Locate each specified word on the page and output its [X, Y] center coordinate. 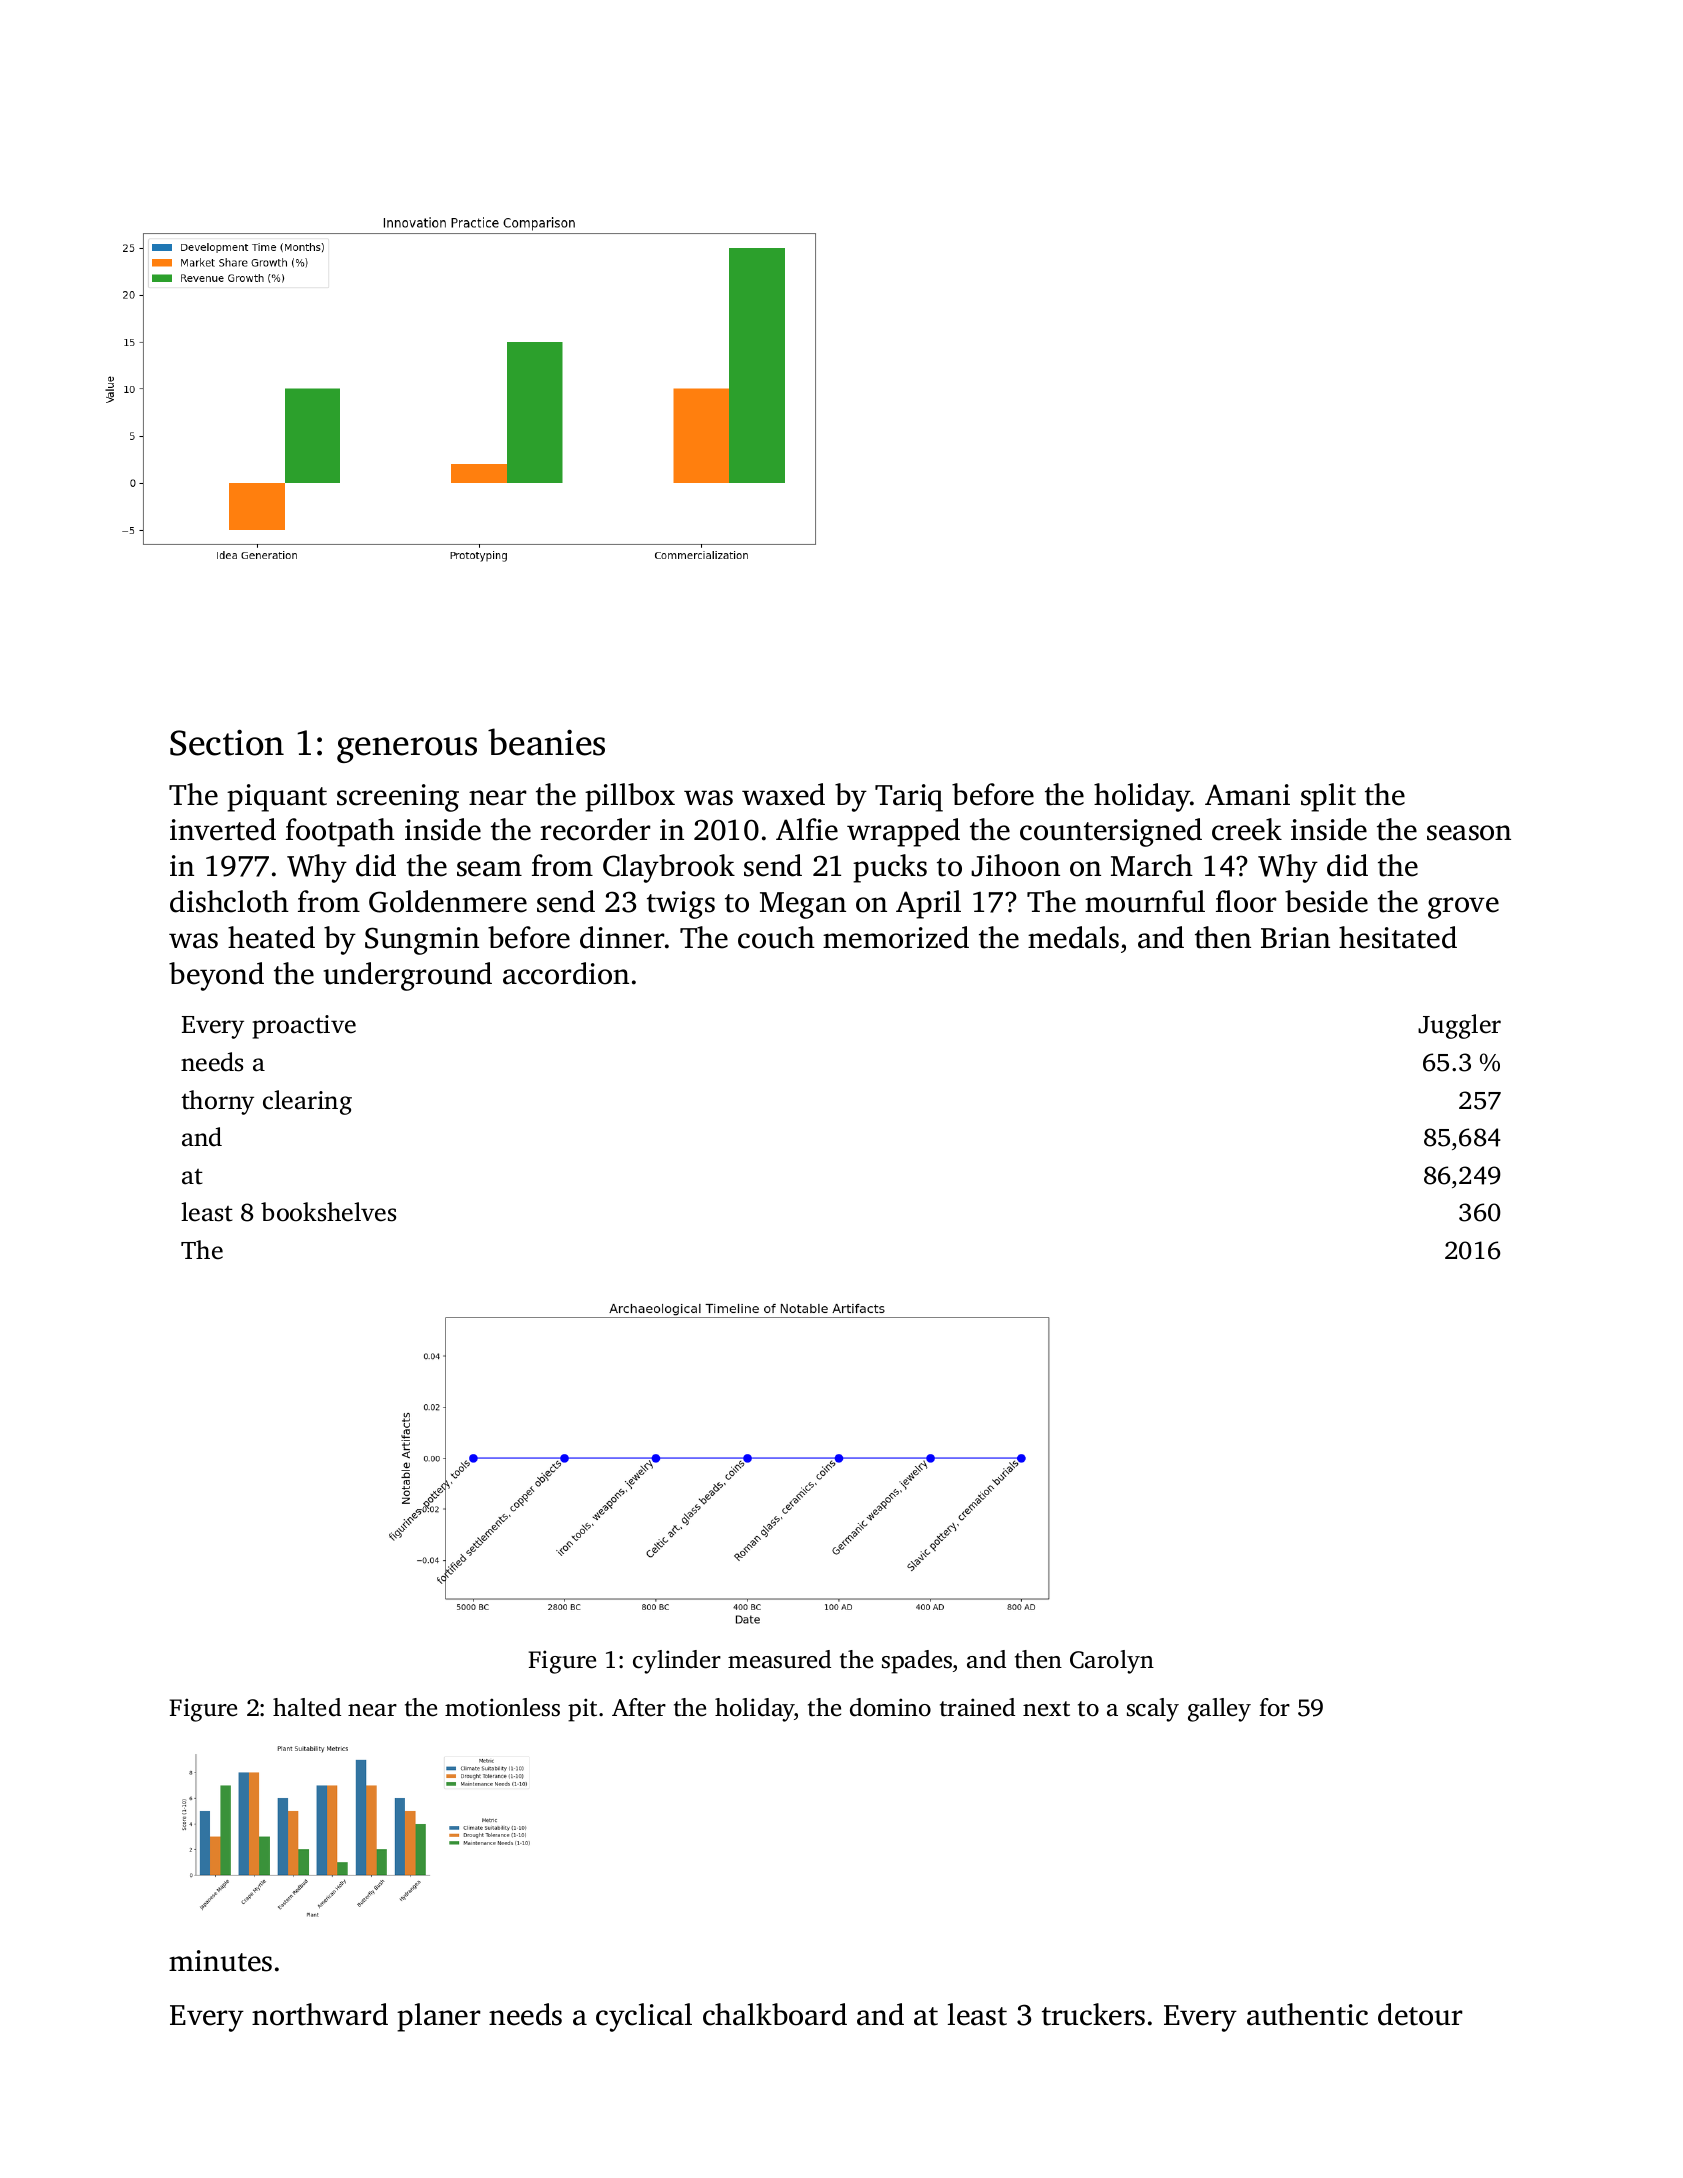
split [1328, 797]
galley [1219, 1710]
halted [307, 1707]
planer [439, 2017]
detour [1420, 2014]
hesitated [1398, 937]
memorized [896, 937]
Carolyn [1112, 1662]
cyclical [644, 2017]
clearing [307, 1102]
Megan [803, 905]
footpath [340, 832]
